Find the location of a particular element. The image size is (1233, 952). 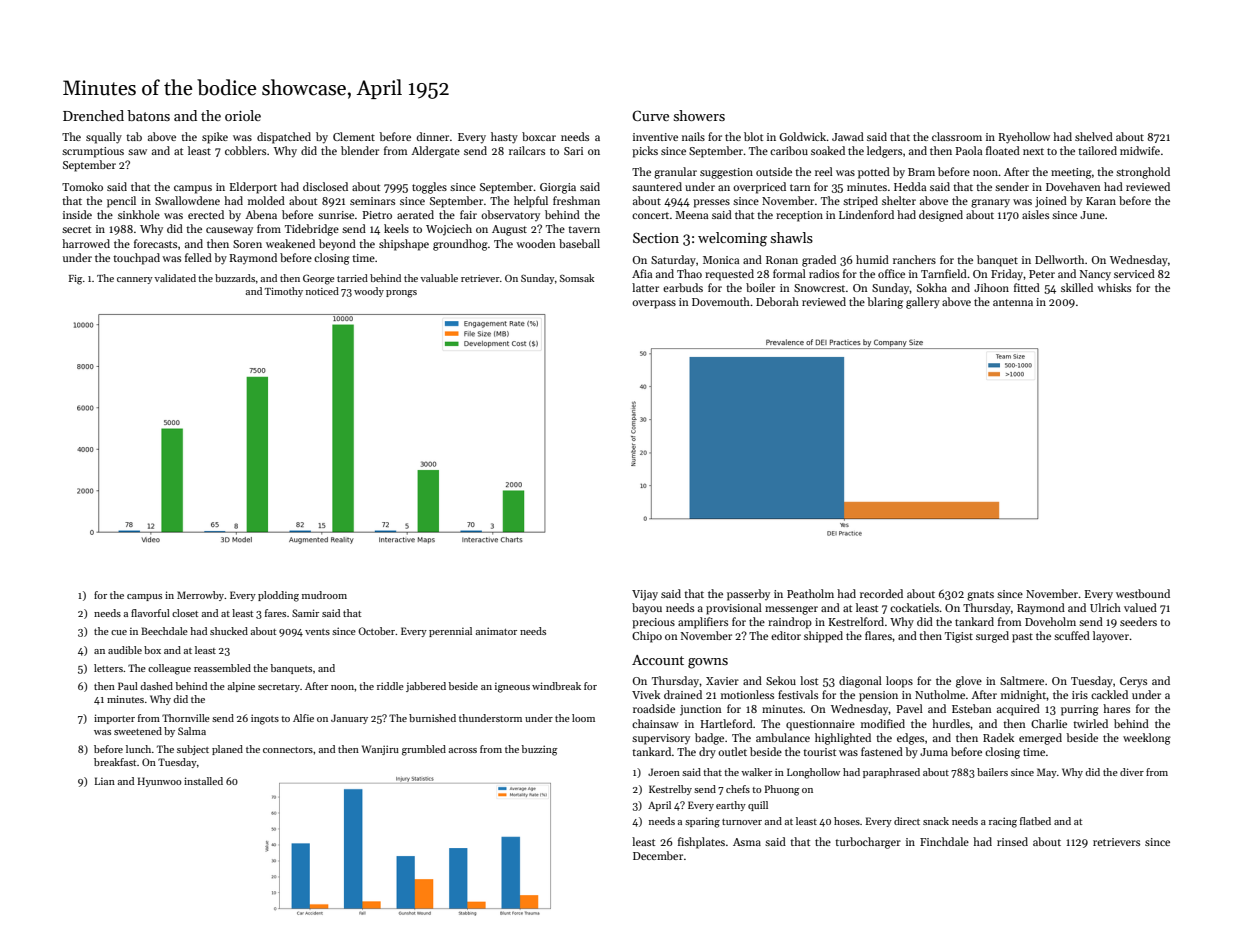

Tigist is located at coordinates (959, 637).
